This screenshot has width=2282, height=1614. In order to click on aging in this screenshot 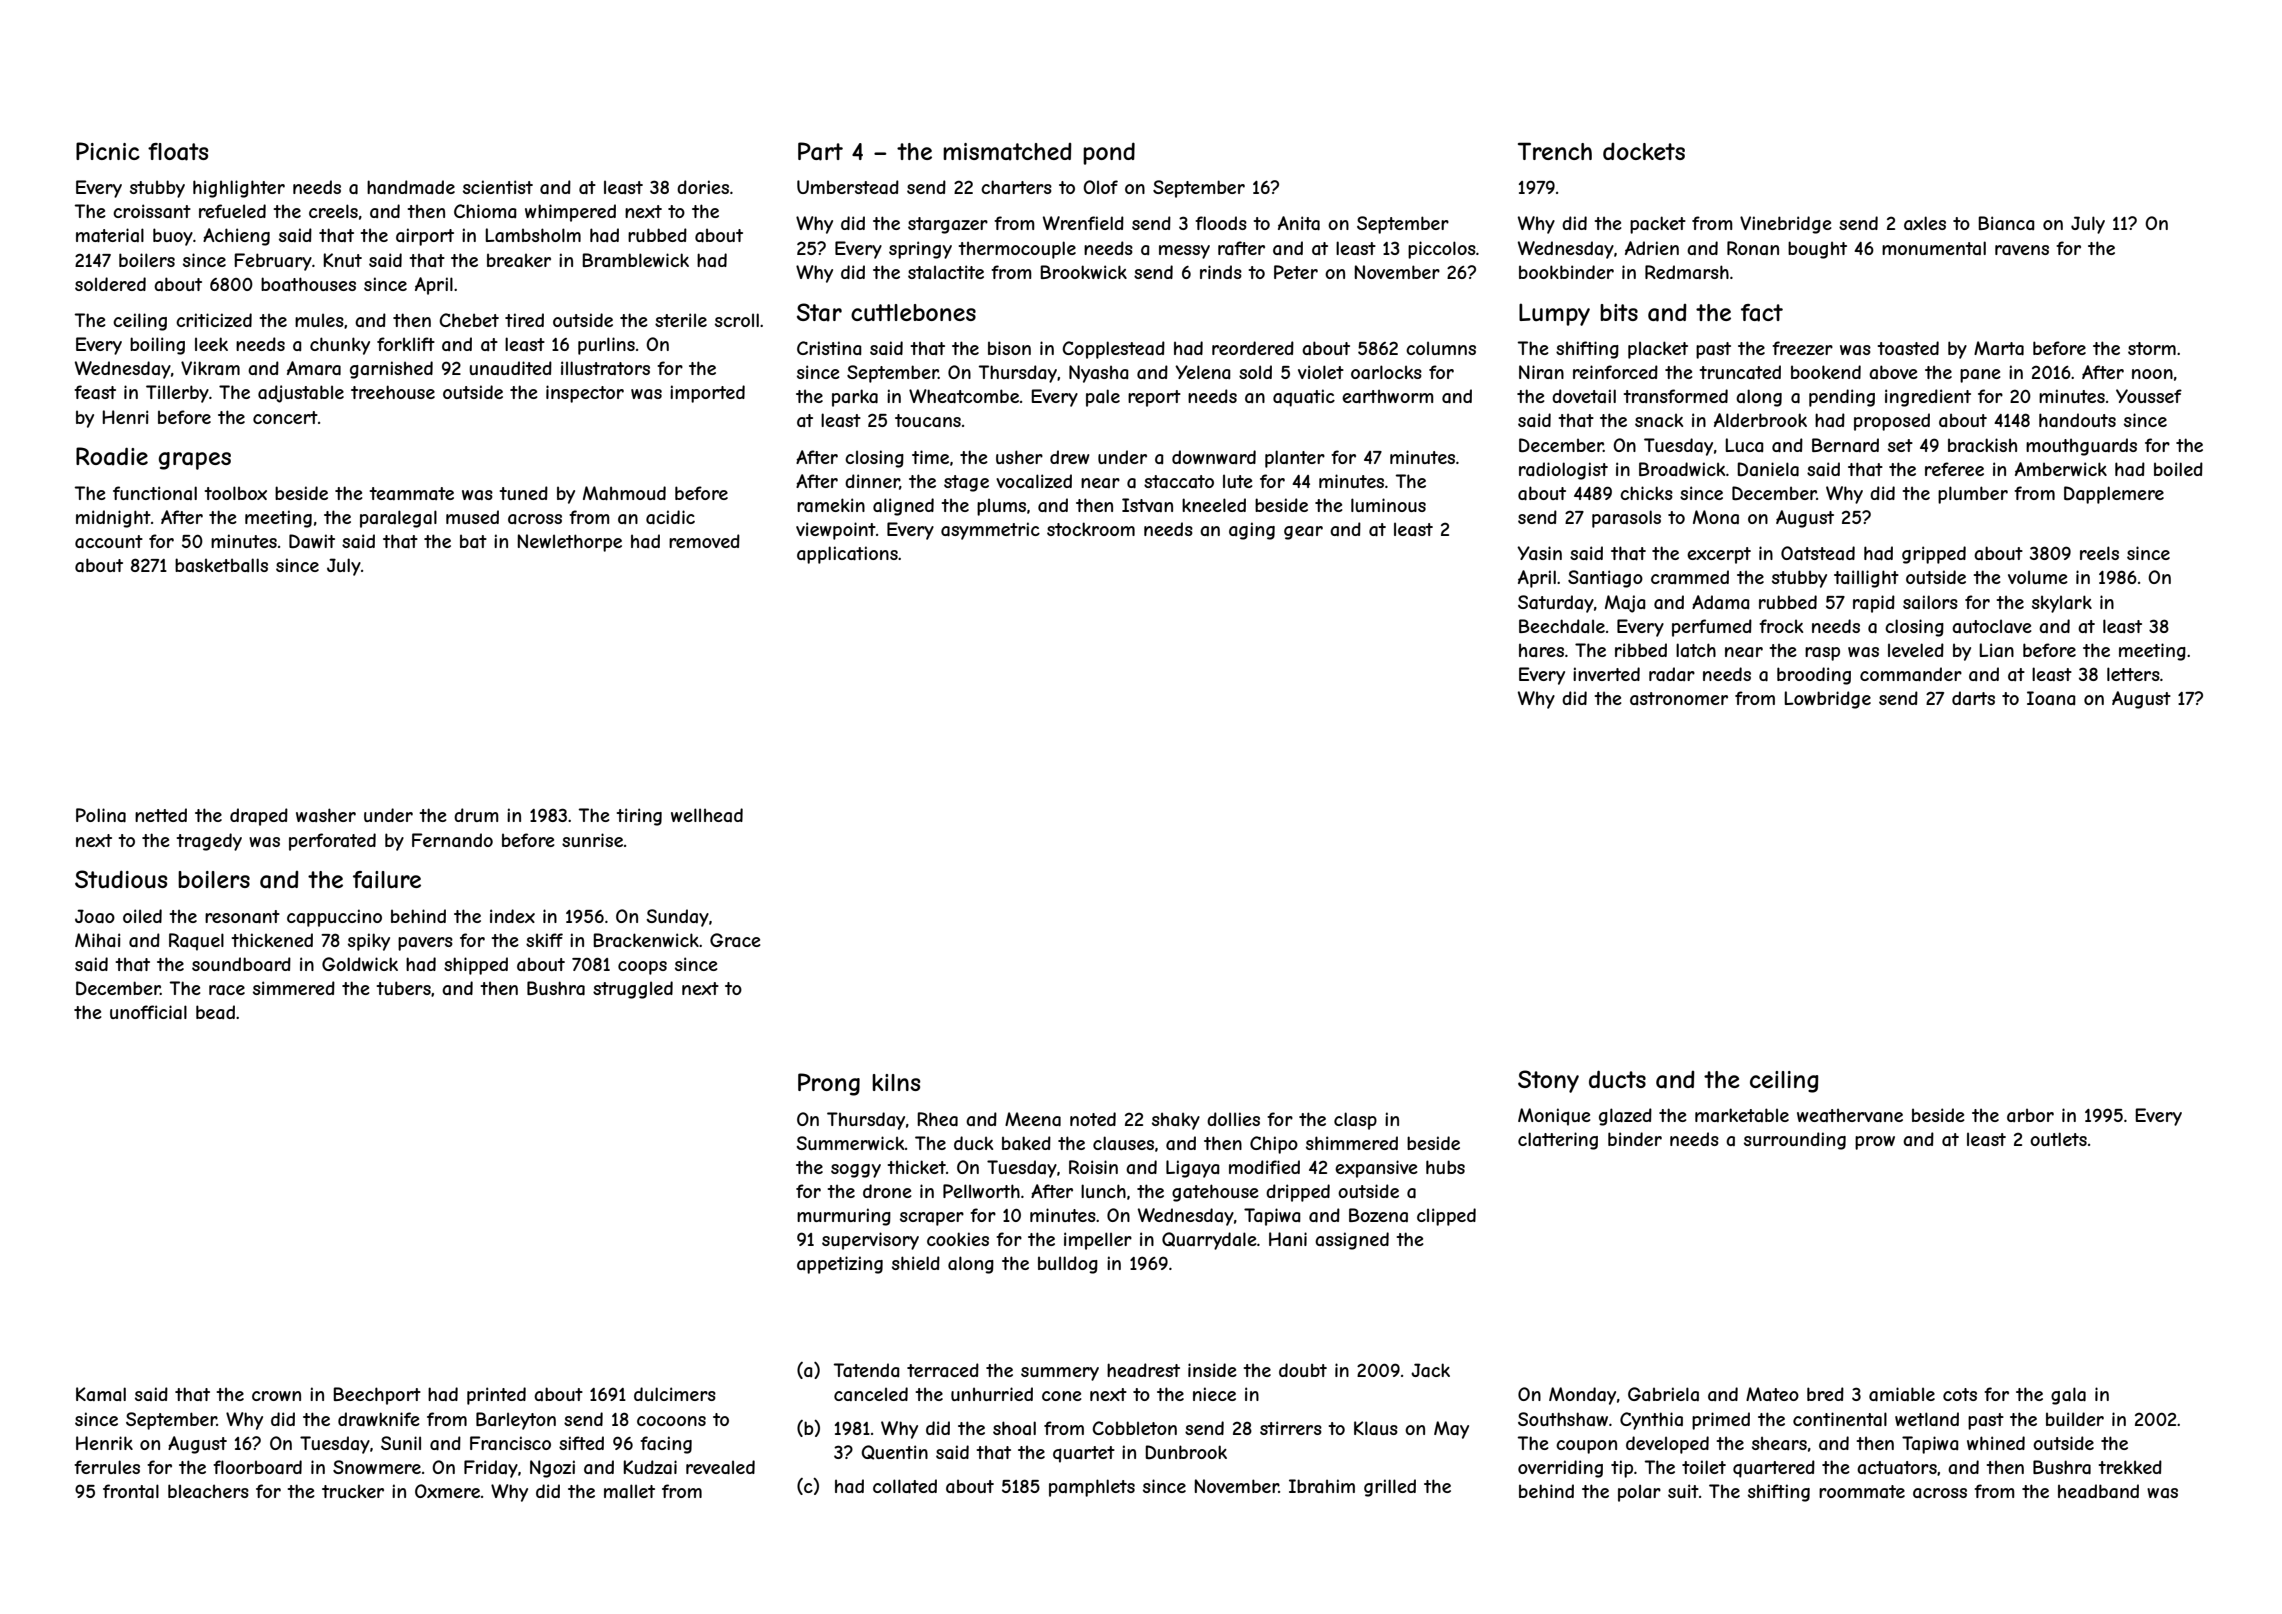, I will do `click(1252, 531)`.
